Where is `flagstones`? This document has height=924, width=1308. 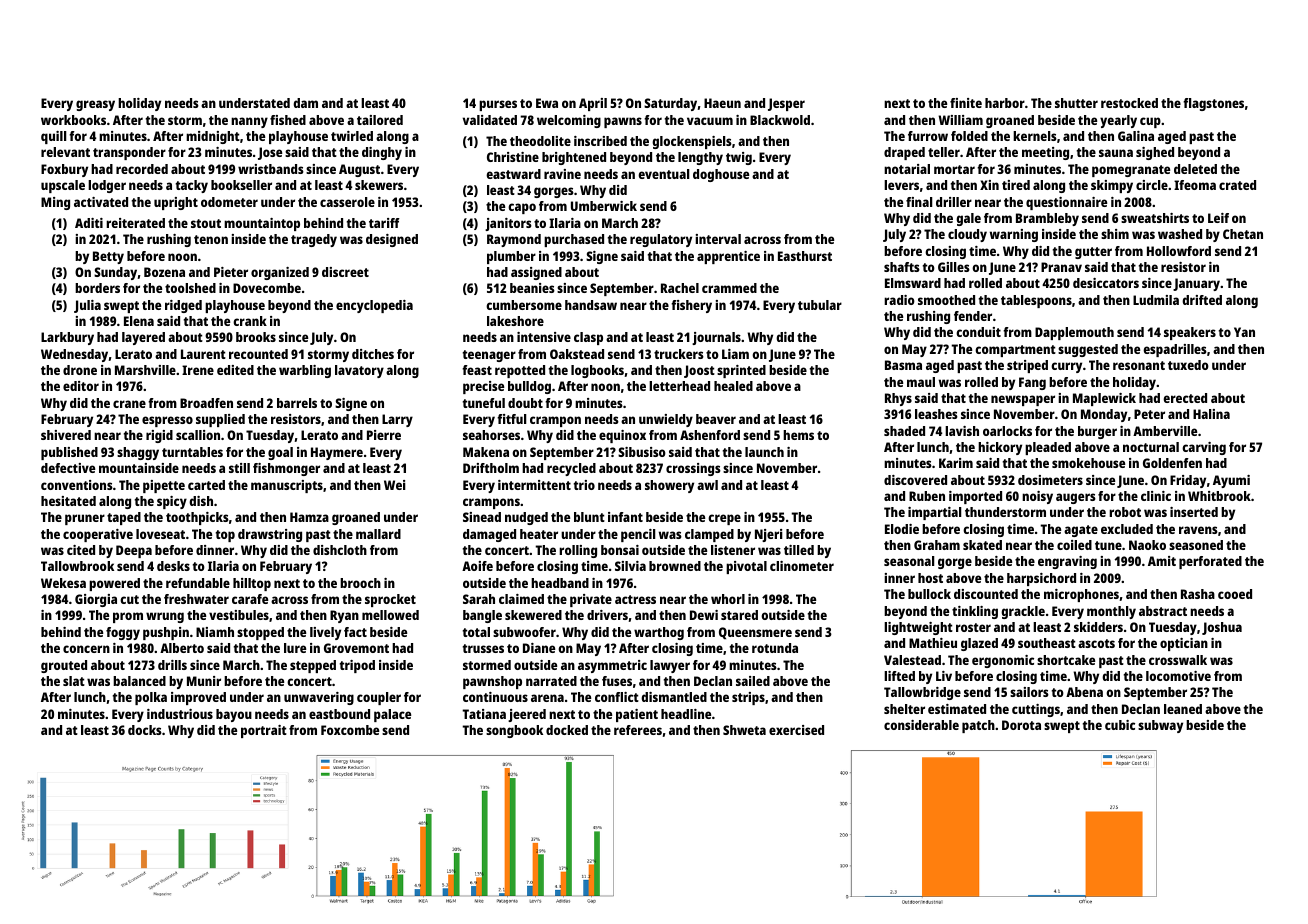 flagstones is located at coordinates (1213, 104).
